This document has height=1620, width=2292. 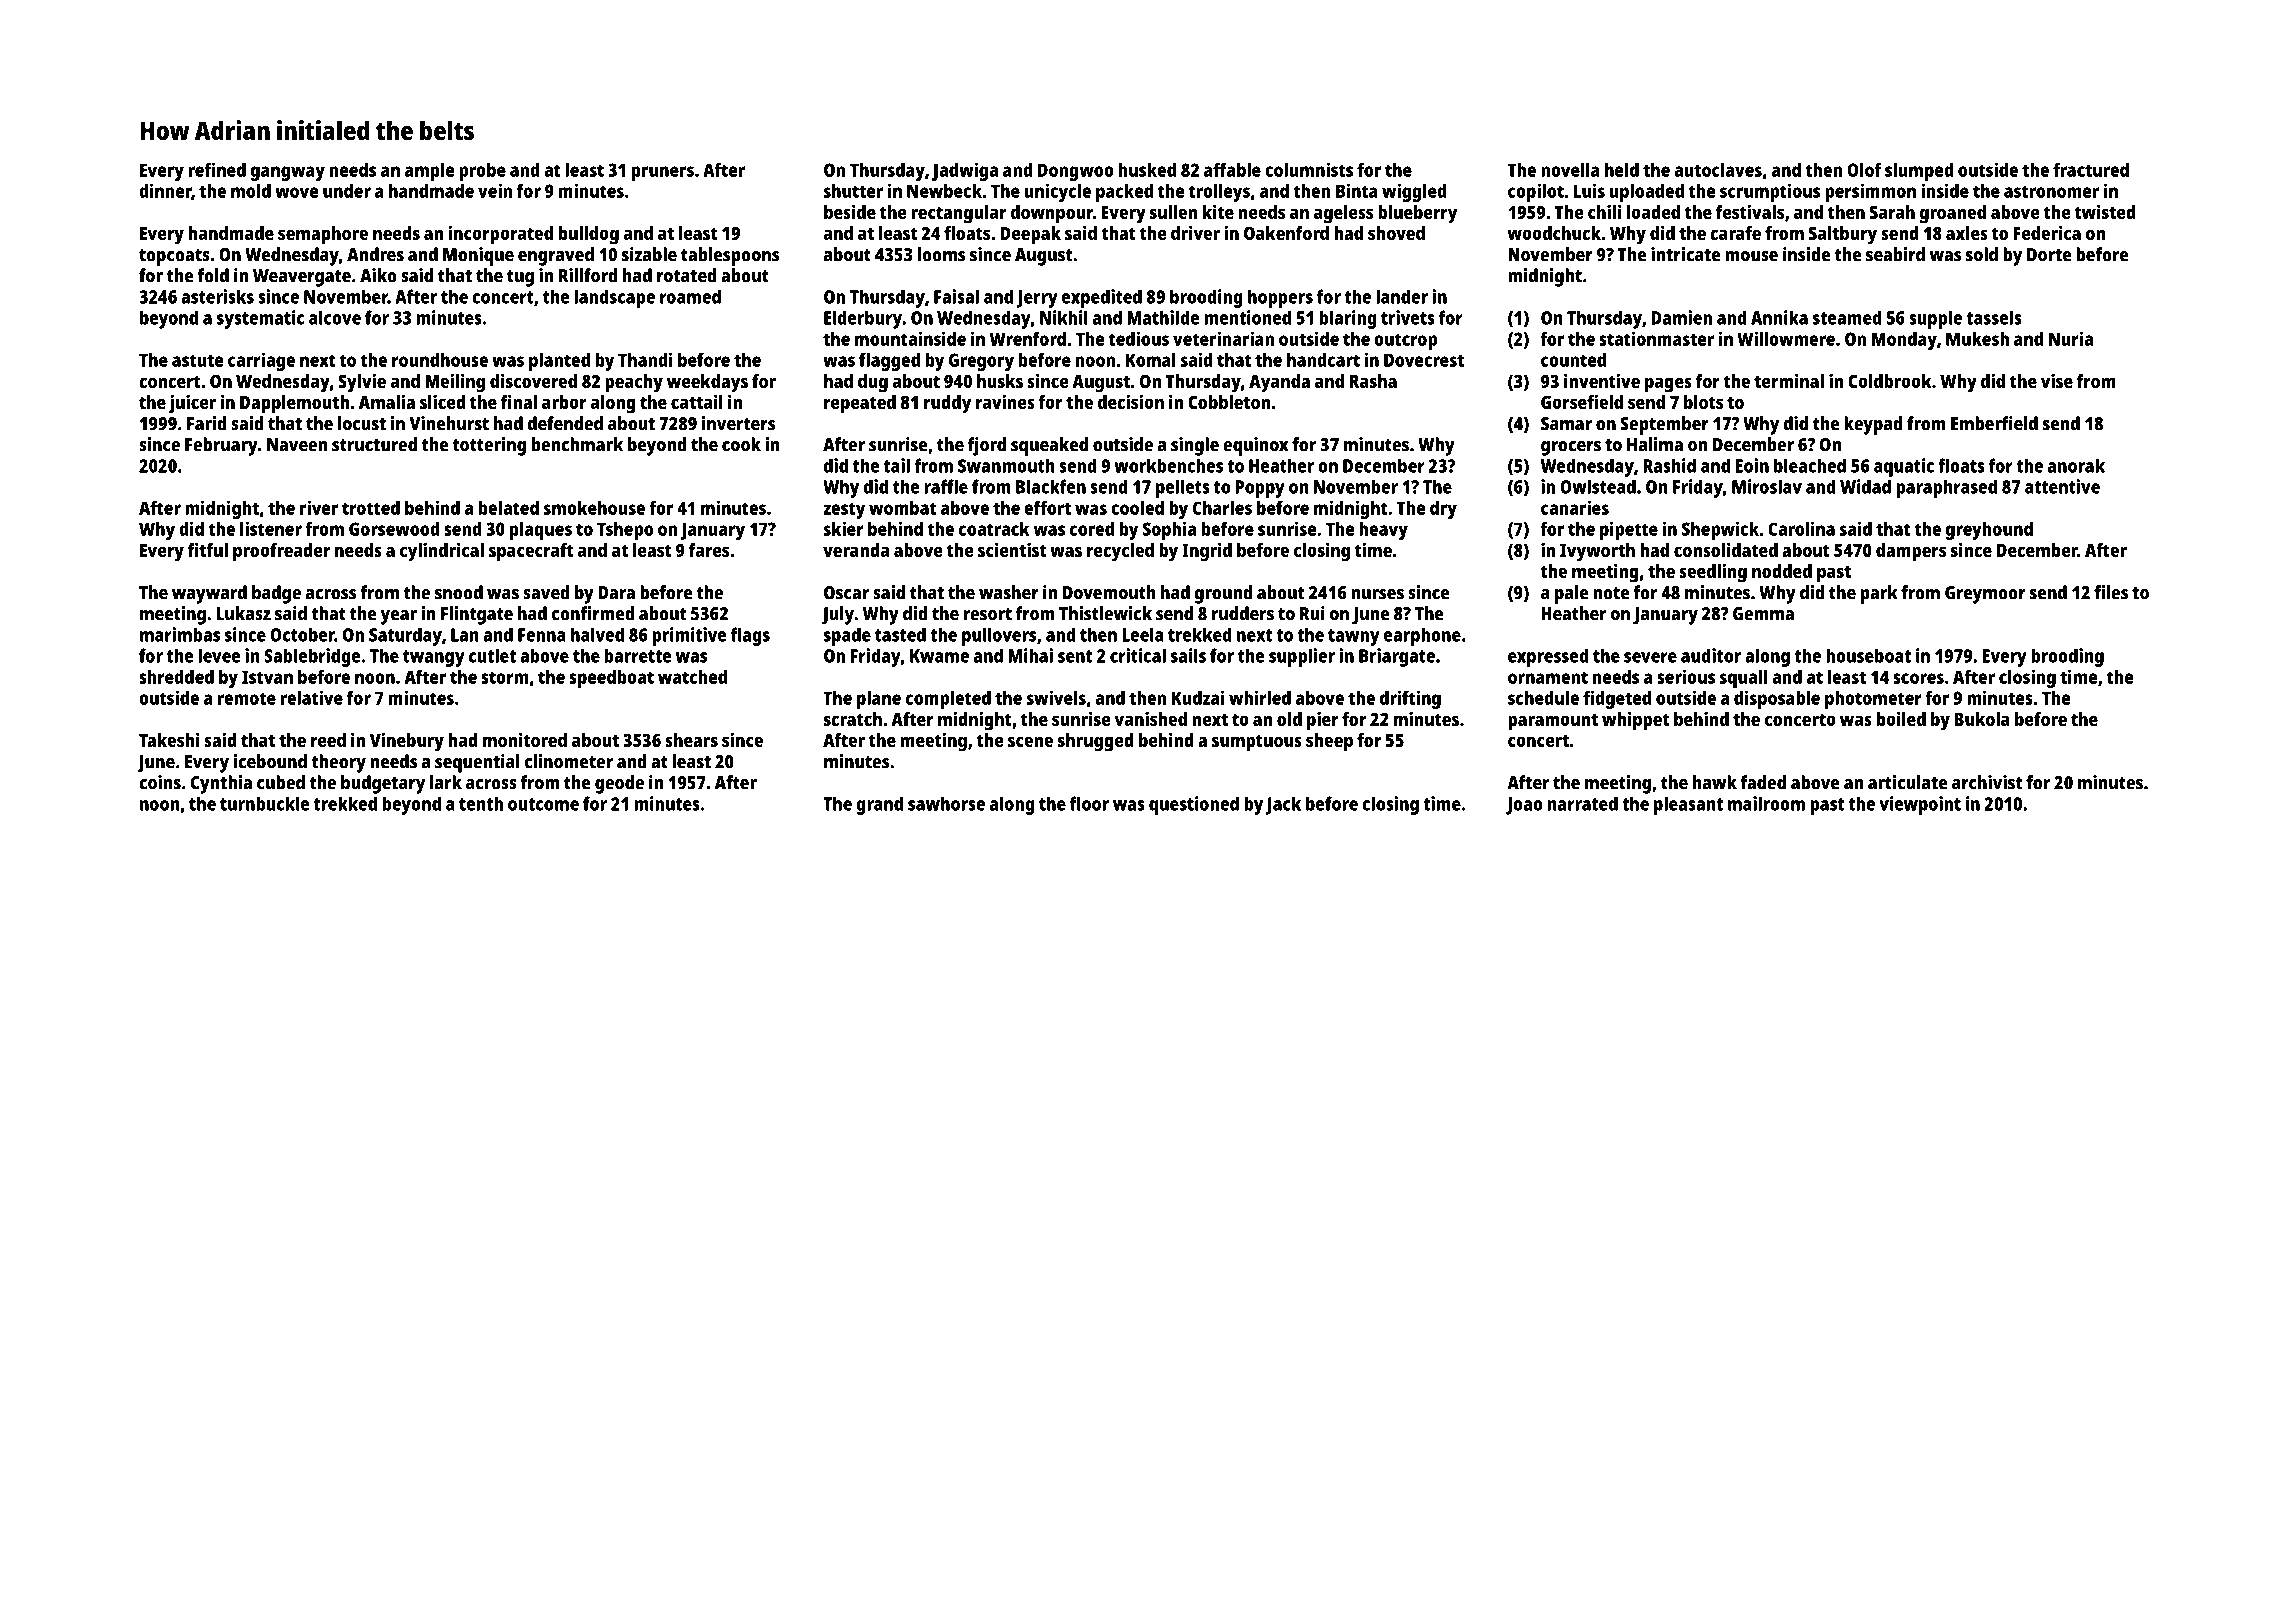 I want to click on sawhorse, so click(x=946, y=803).
